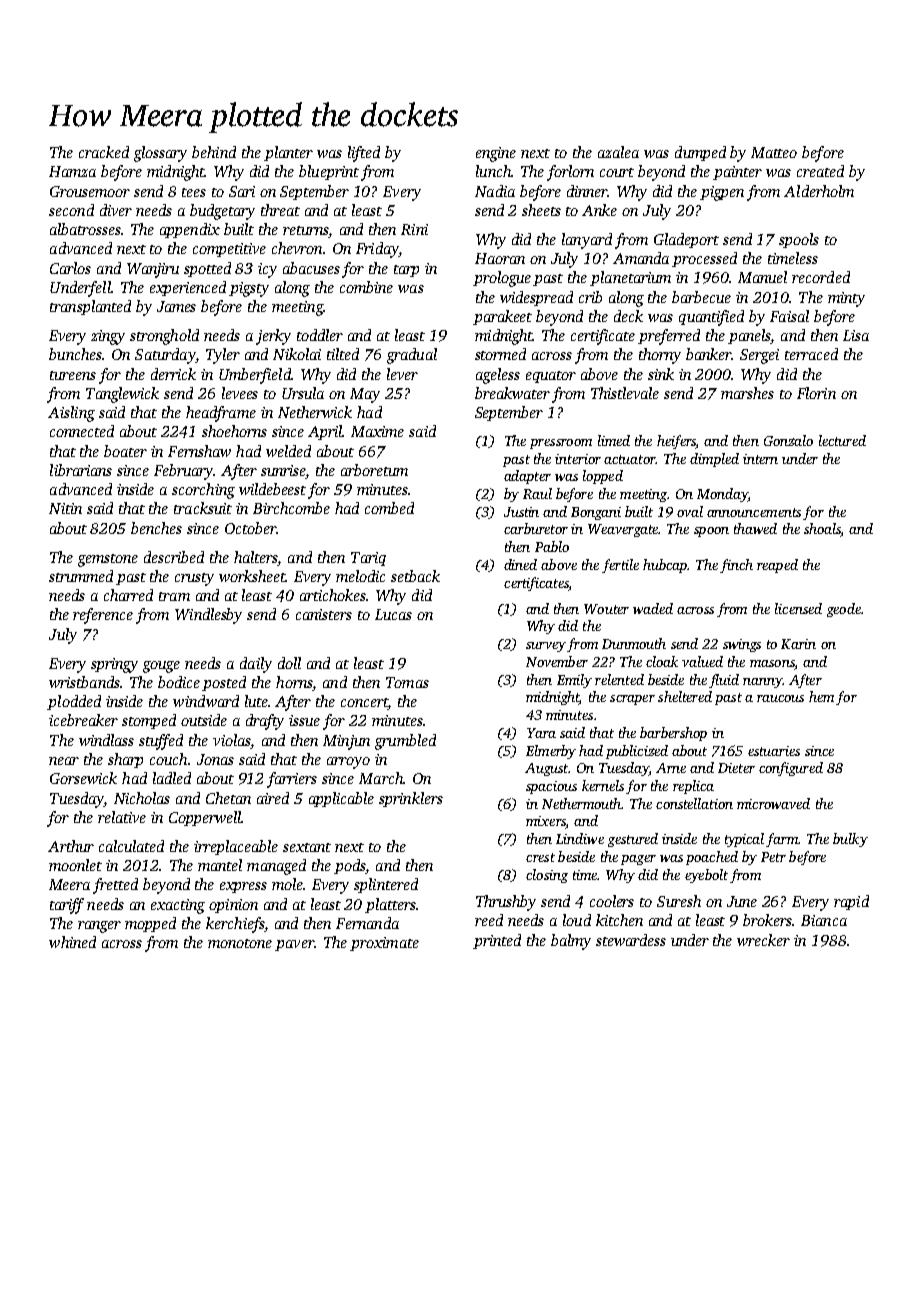 Image resolution: width=924 pixels, height=1308 pixels. Describe the element at coordinates (822, 530) in the screenshot. I see `shoals` at that location.
